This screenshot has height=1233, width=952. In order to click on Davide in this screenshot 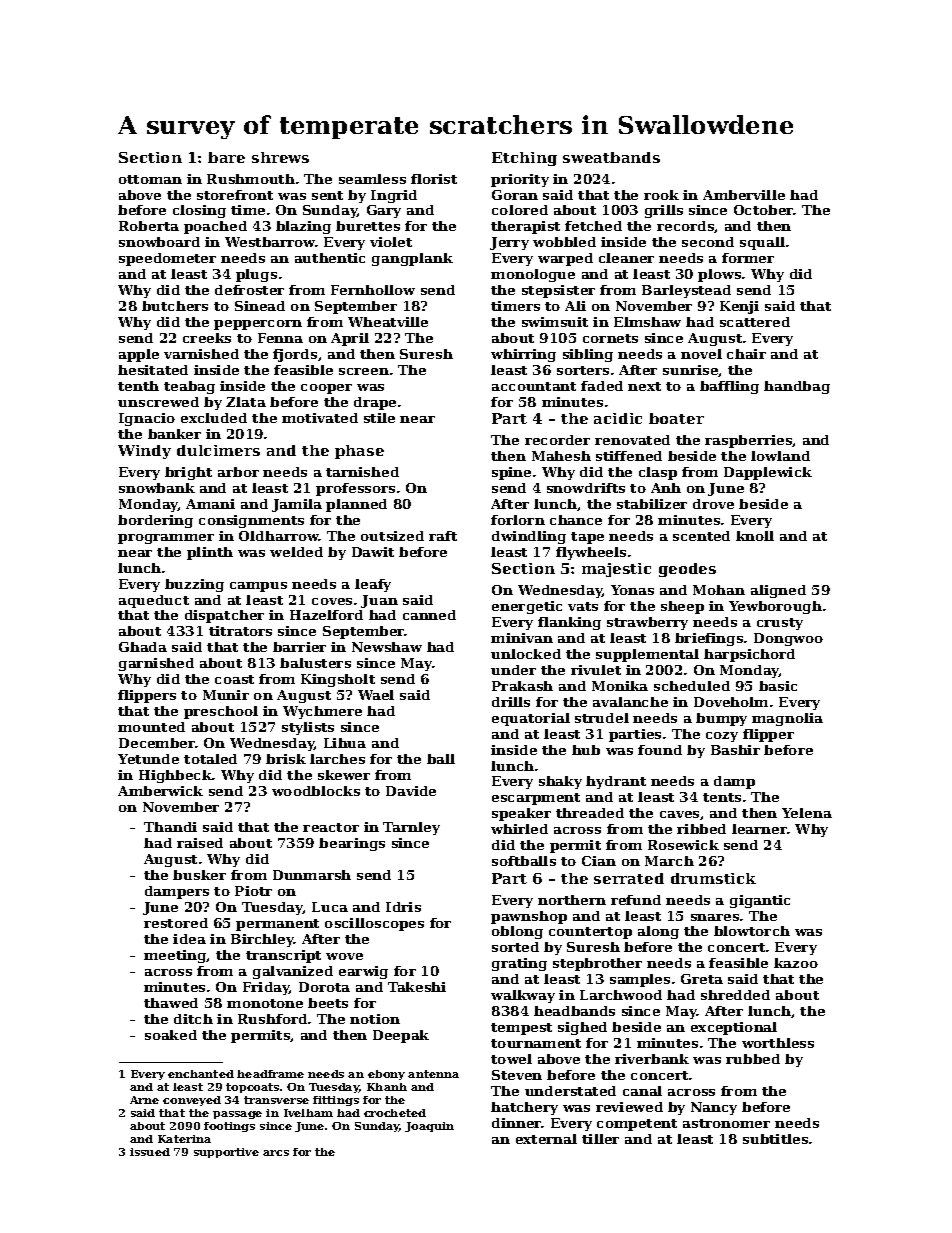, I will do `click(411, 791)`.
